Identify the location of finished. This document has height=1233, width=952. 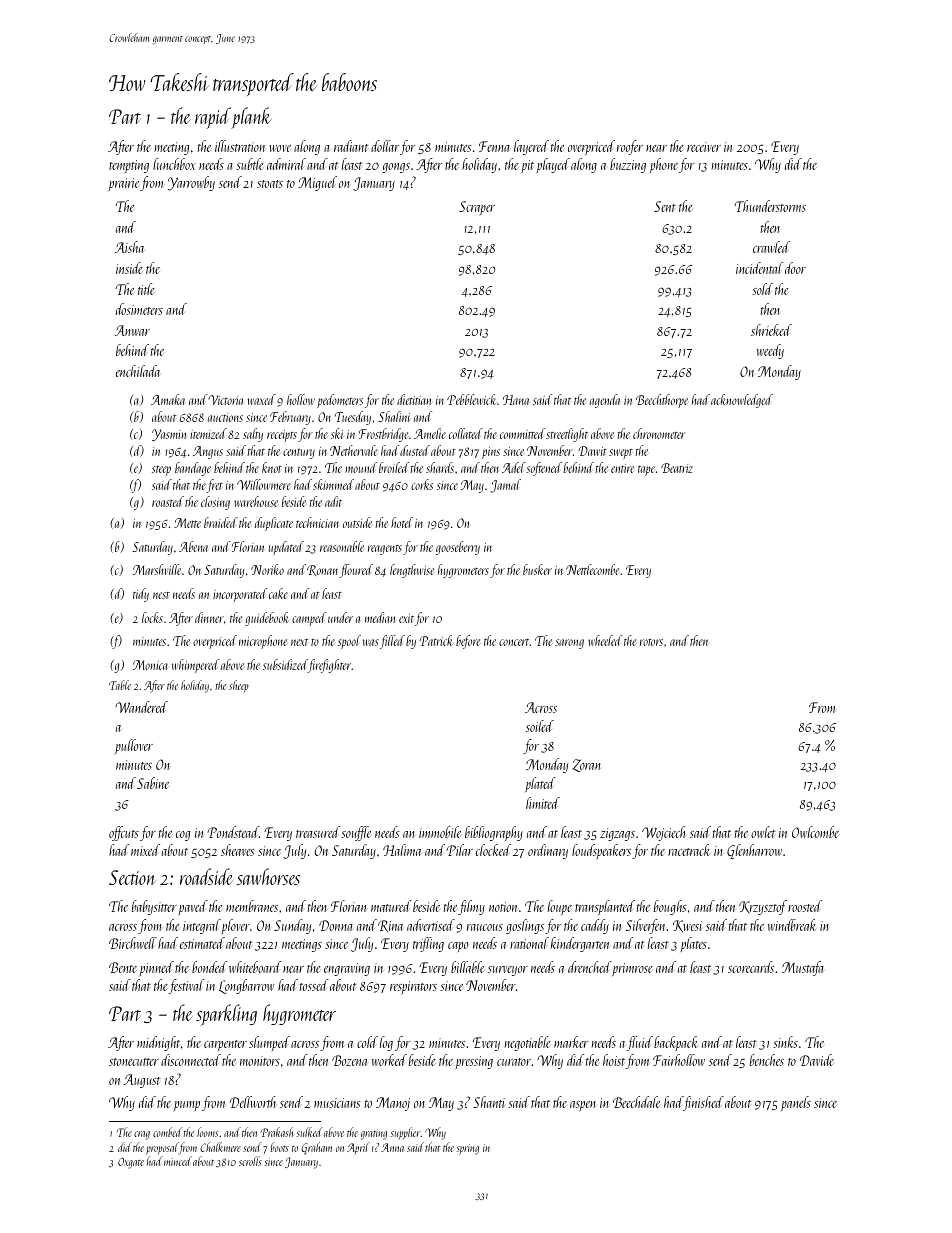
(703, 1103).
